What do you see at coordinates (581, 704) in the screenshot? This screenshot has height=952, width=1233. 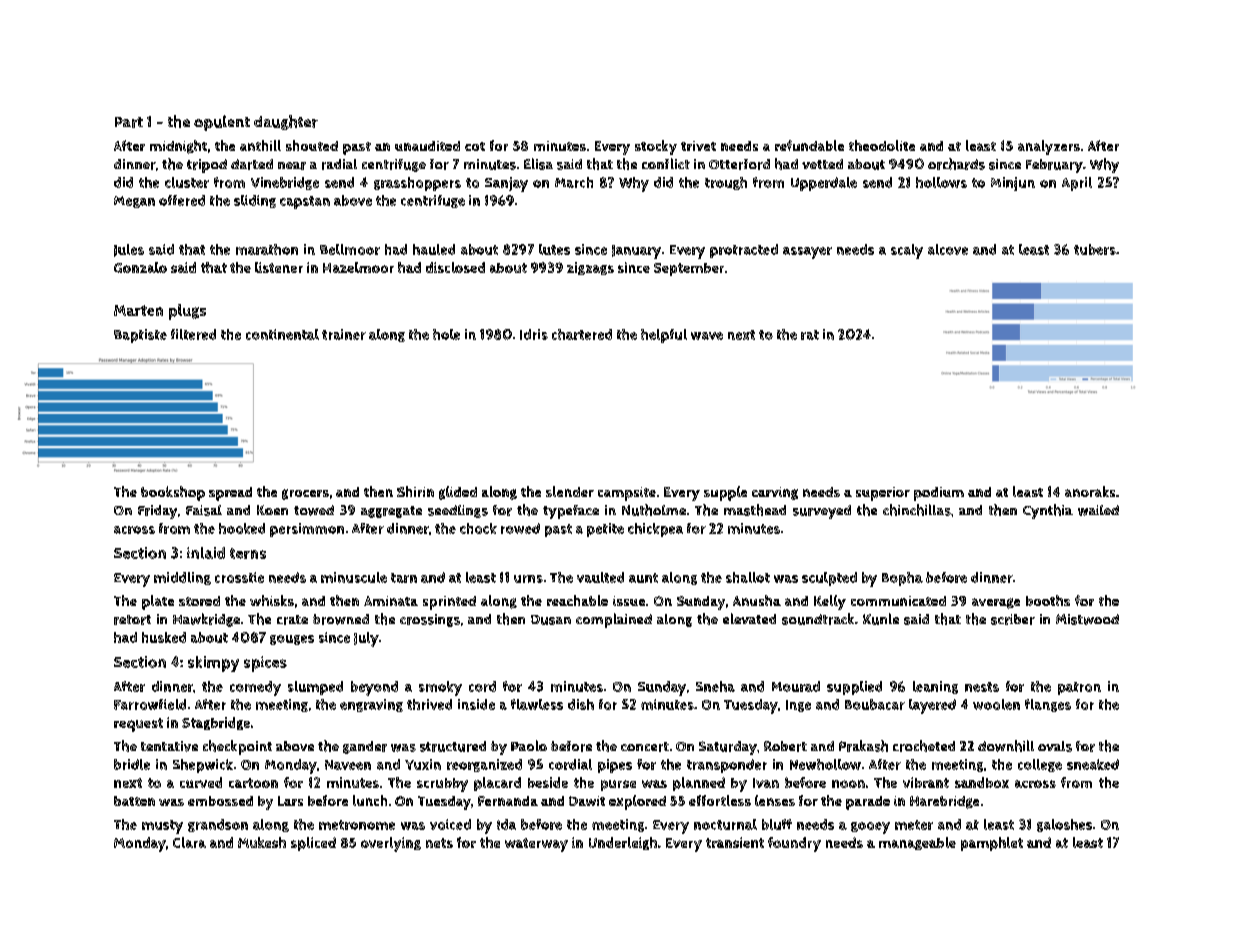 I see `dish` at bounding box center [581, 704].
